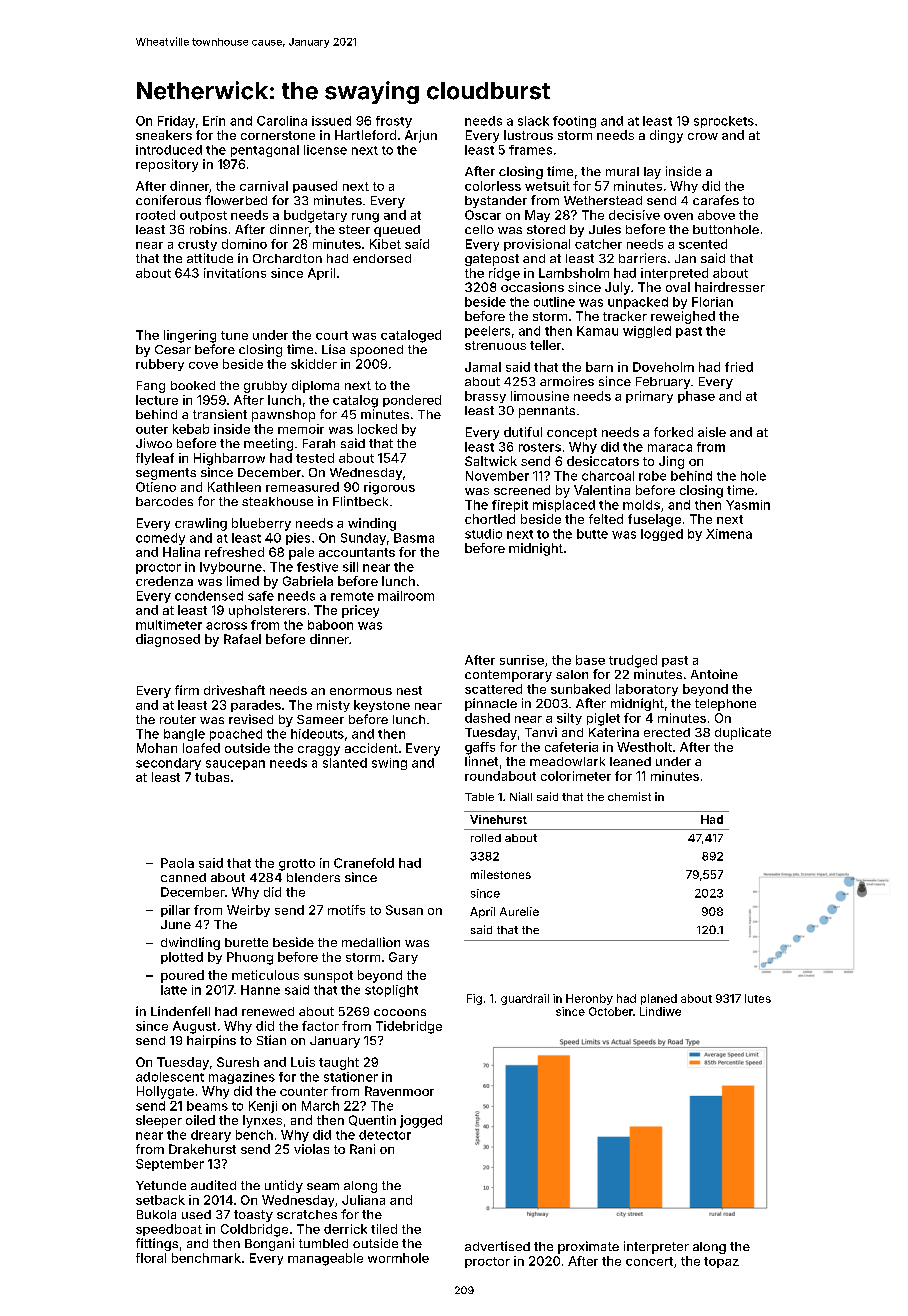 This screenshot has width=908, height=1316. I want to click on barn, so click(599, 367).
